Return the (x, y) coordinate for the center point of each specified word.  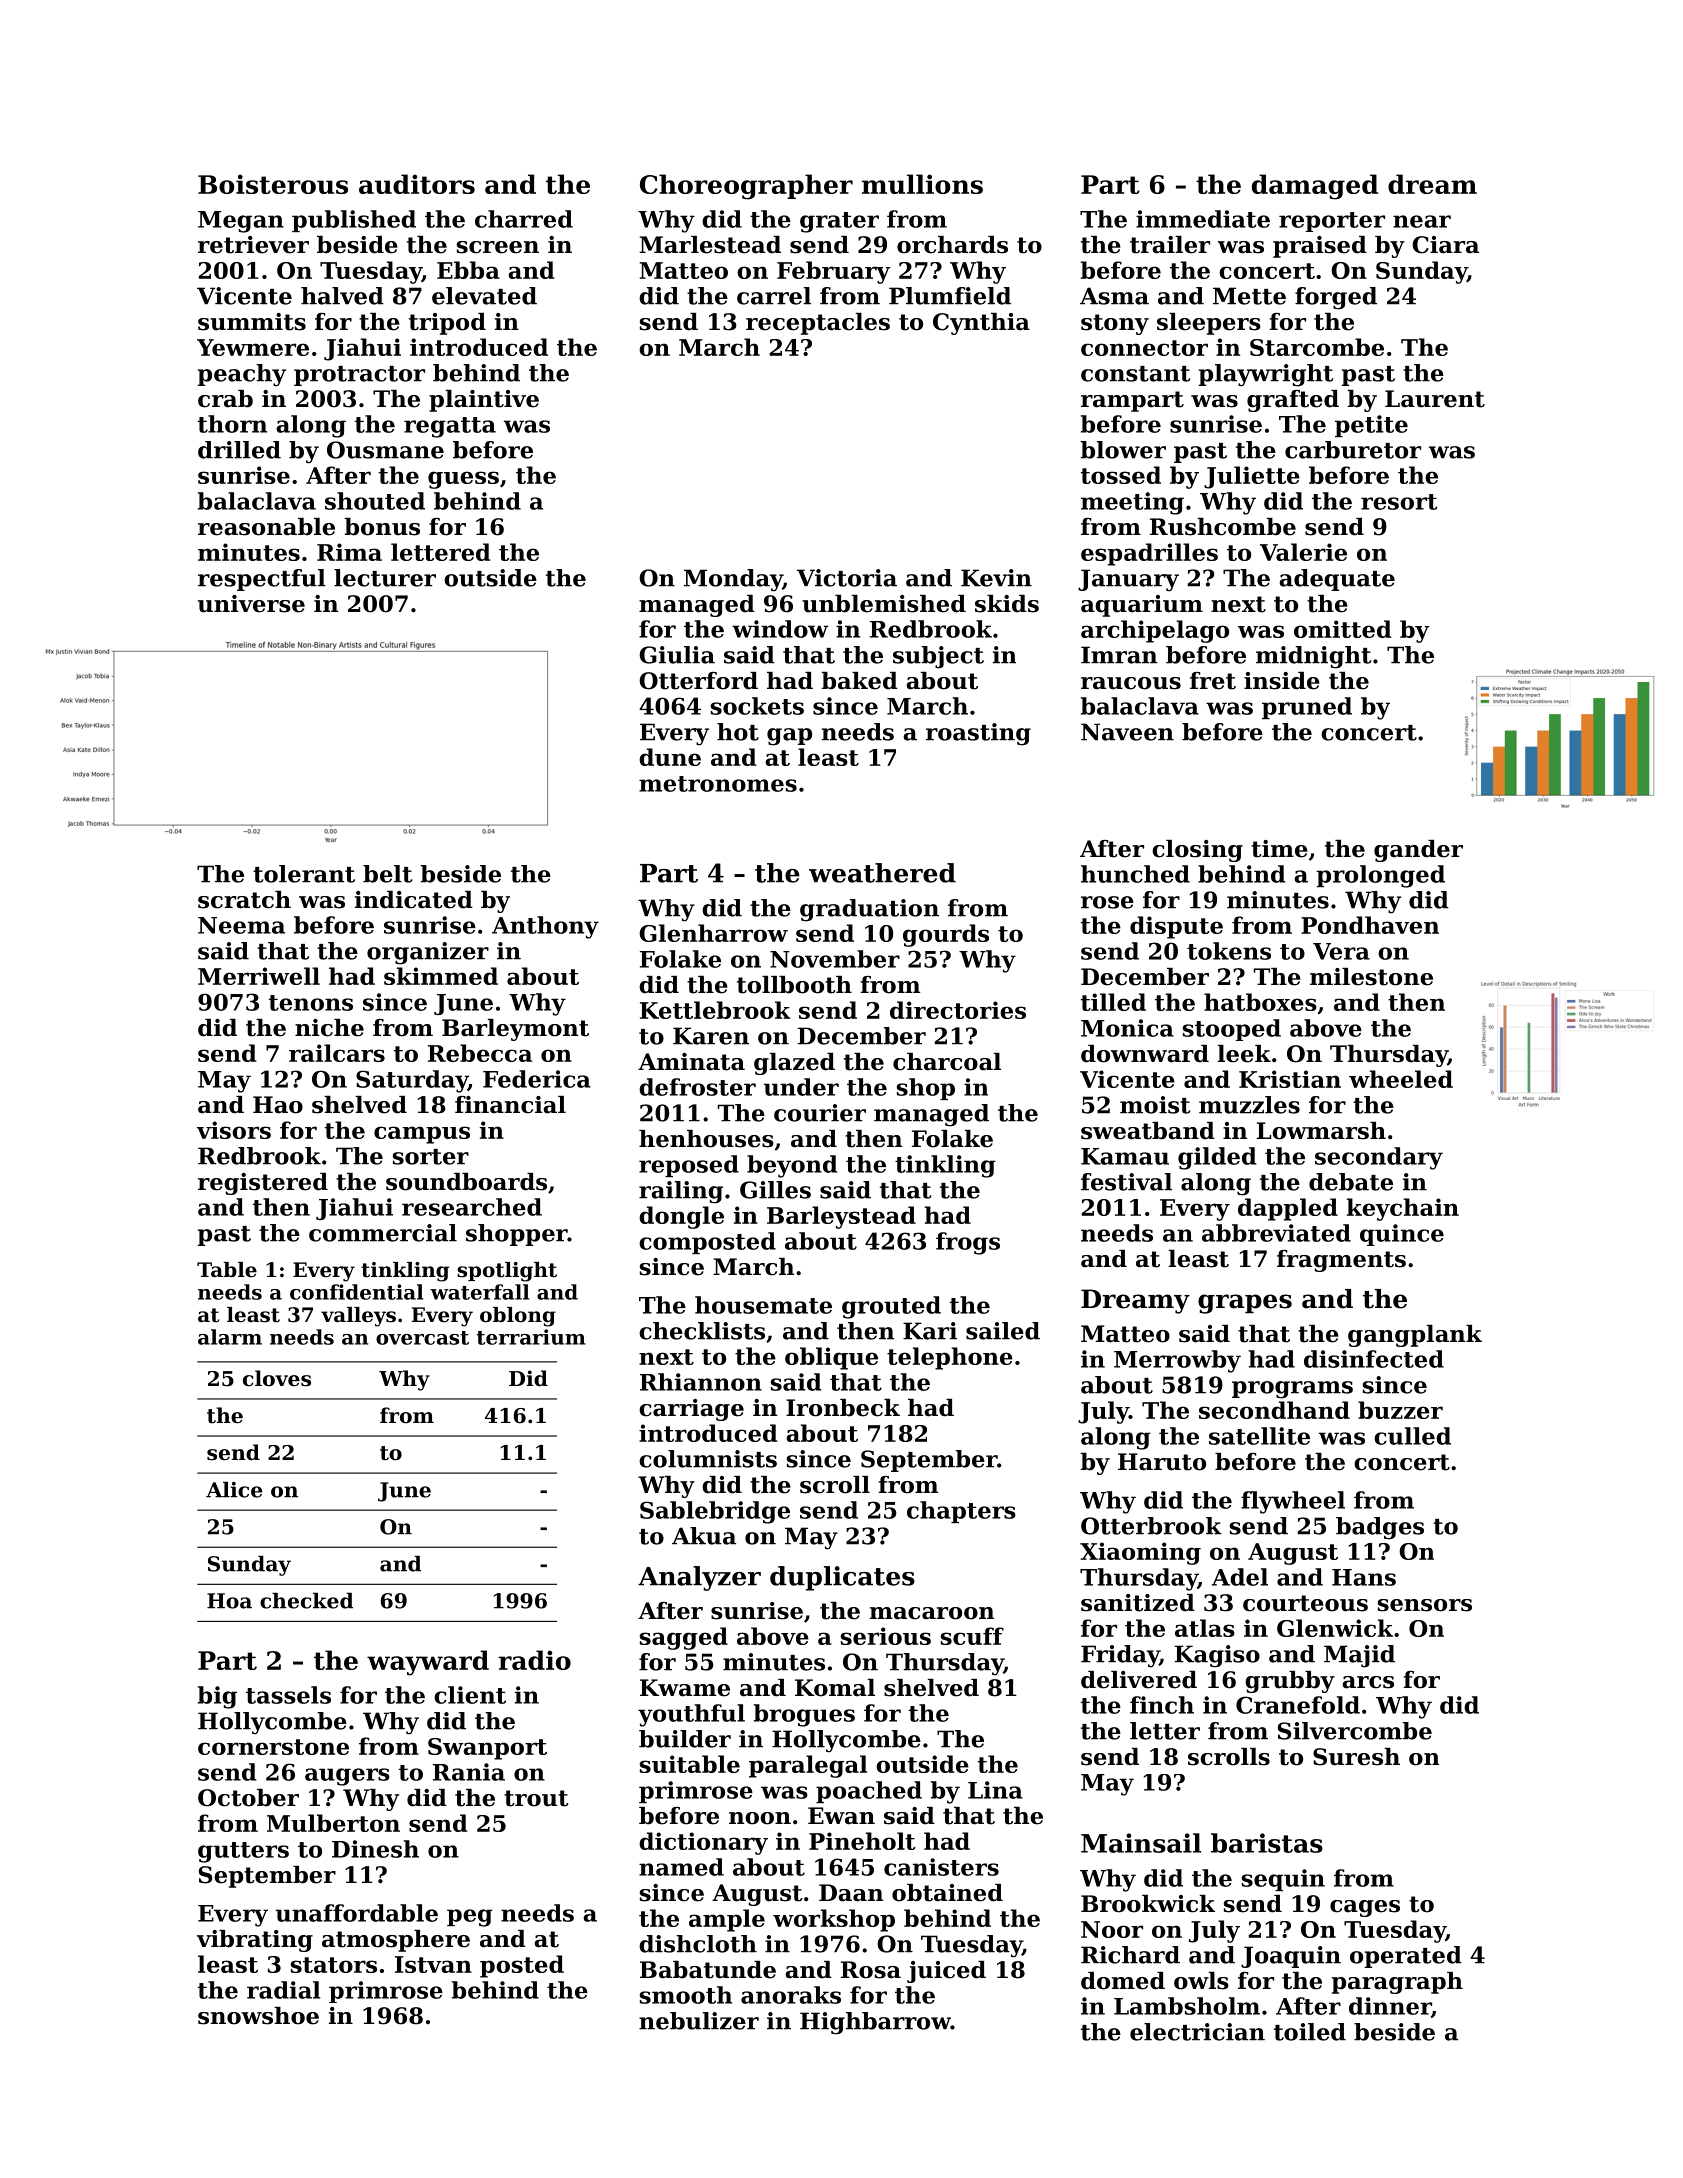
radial (284, 1990)
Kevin (996, 578)
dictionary (703, 1843)
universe (251, 604)
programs (1292, 1390)
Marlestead (710, 245)
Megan (241, 222)
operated (1406, 1957)
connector (1144, 348)
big (217, 1697)
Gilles (775, 1190)
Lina (995, 1790)
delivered (1139, 1680)
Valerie (1303, 552)
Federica (537, 1079)
